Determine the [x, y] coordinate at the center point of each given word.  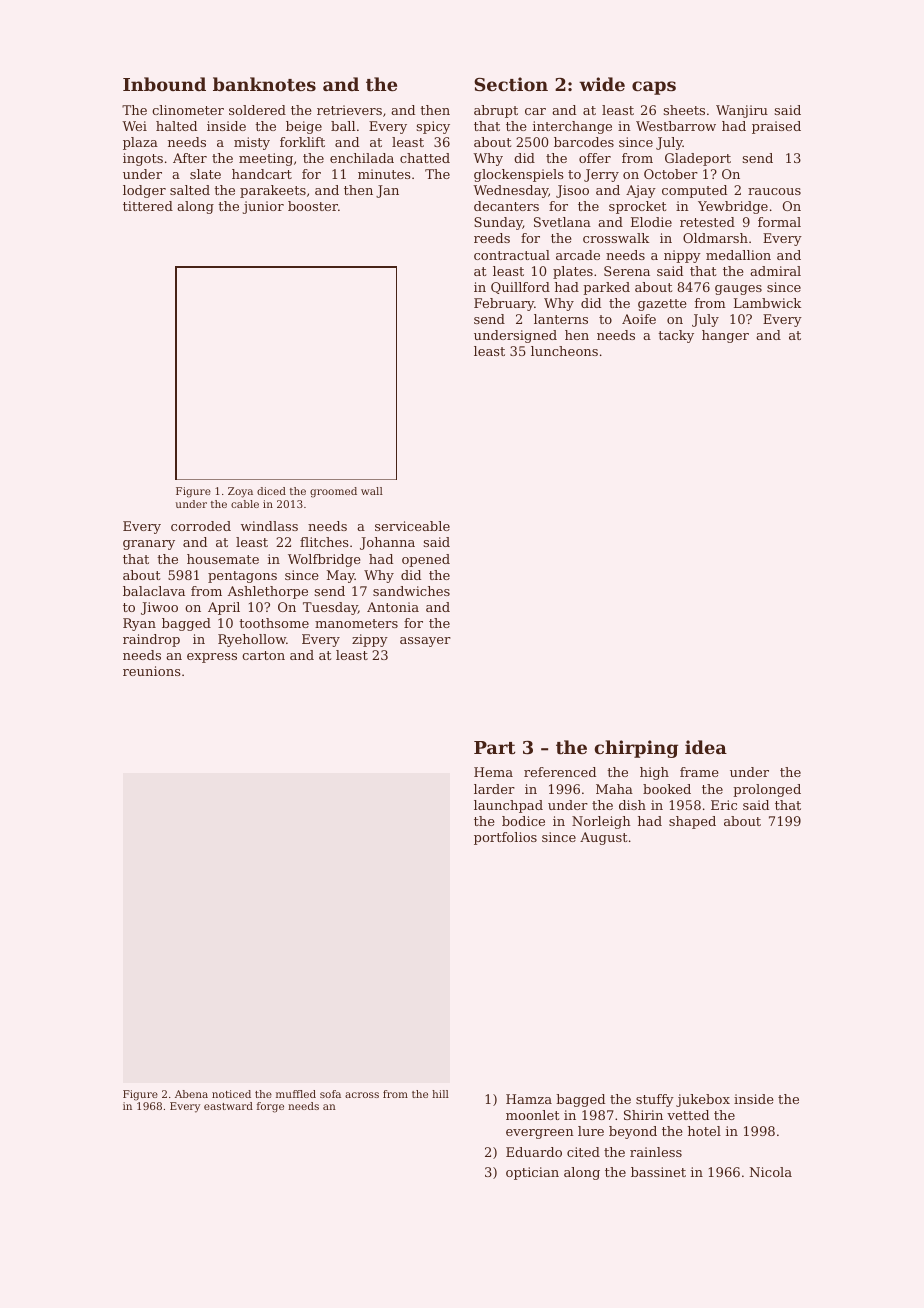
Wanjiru [742, 111]
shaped [692, 822]
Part [495, 747]
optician [532, 1173]
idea [706, 747]
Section [511, 84]
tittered [148, 206]
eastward [228, 1106]
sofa [330, 1094]
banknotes [264, 84]
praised [776, 127]
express [212, 658]
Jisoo [572, 191]
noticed [231, 1094]
